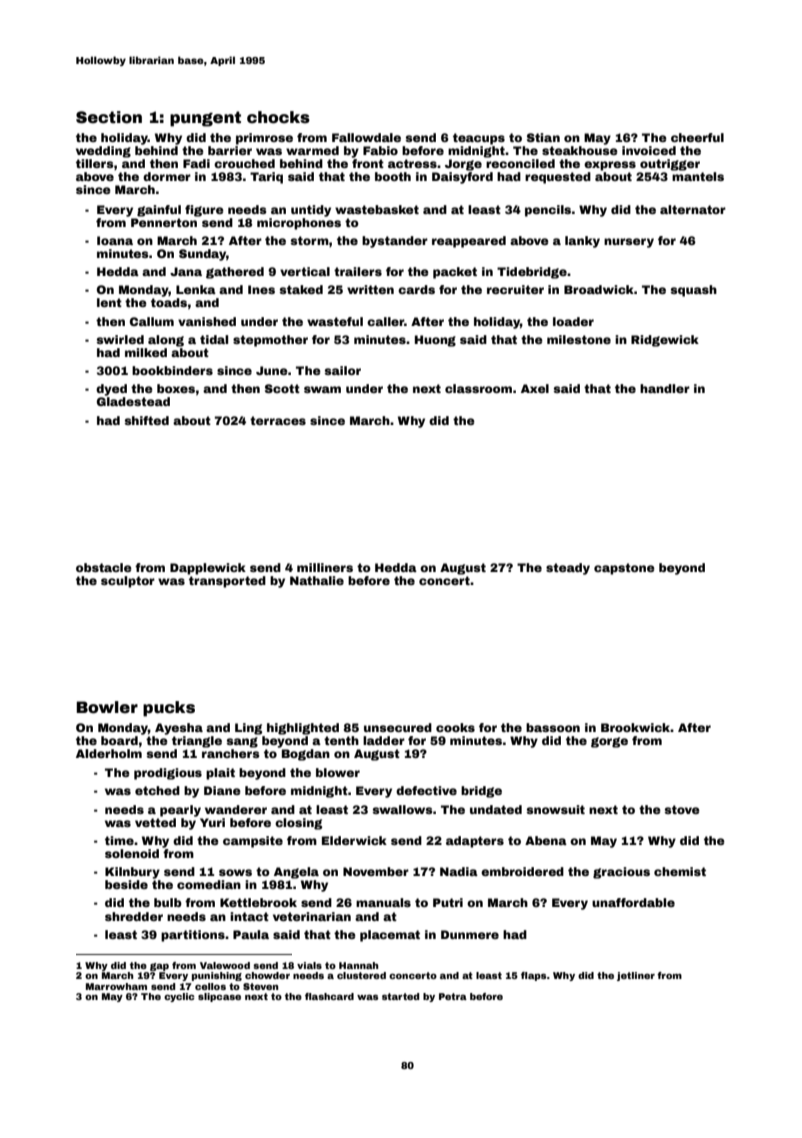  I want to click on classroom, so click(478, 388).
